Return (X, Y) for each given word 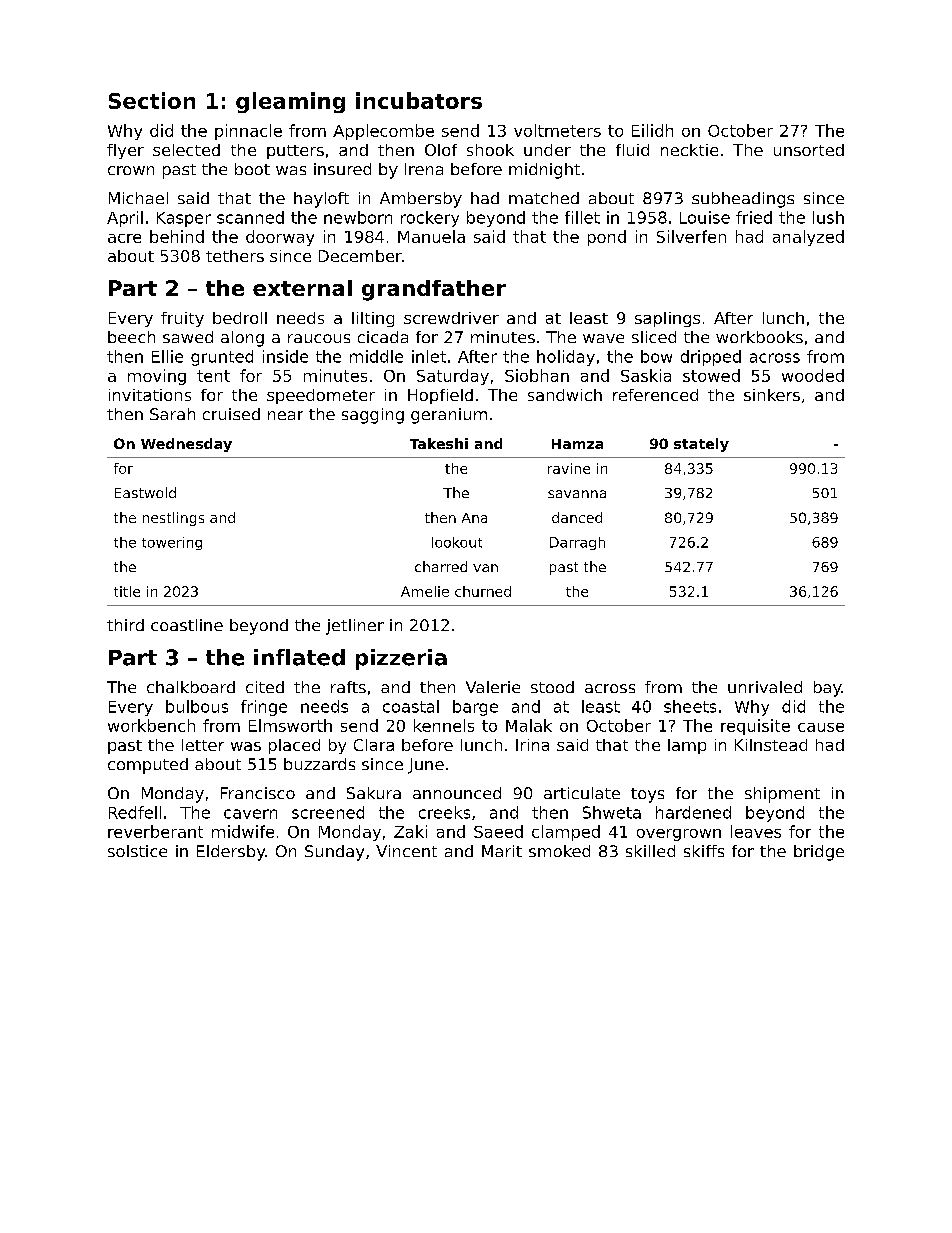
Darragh (577, 543)
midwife (243, 831)
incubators (419, 100)
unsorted (809, 150)
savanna (577, 494)
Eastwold (145, 492)
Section (152, 100)
